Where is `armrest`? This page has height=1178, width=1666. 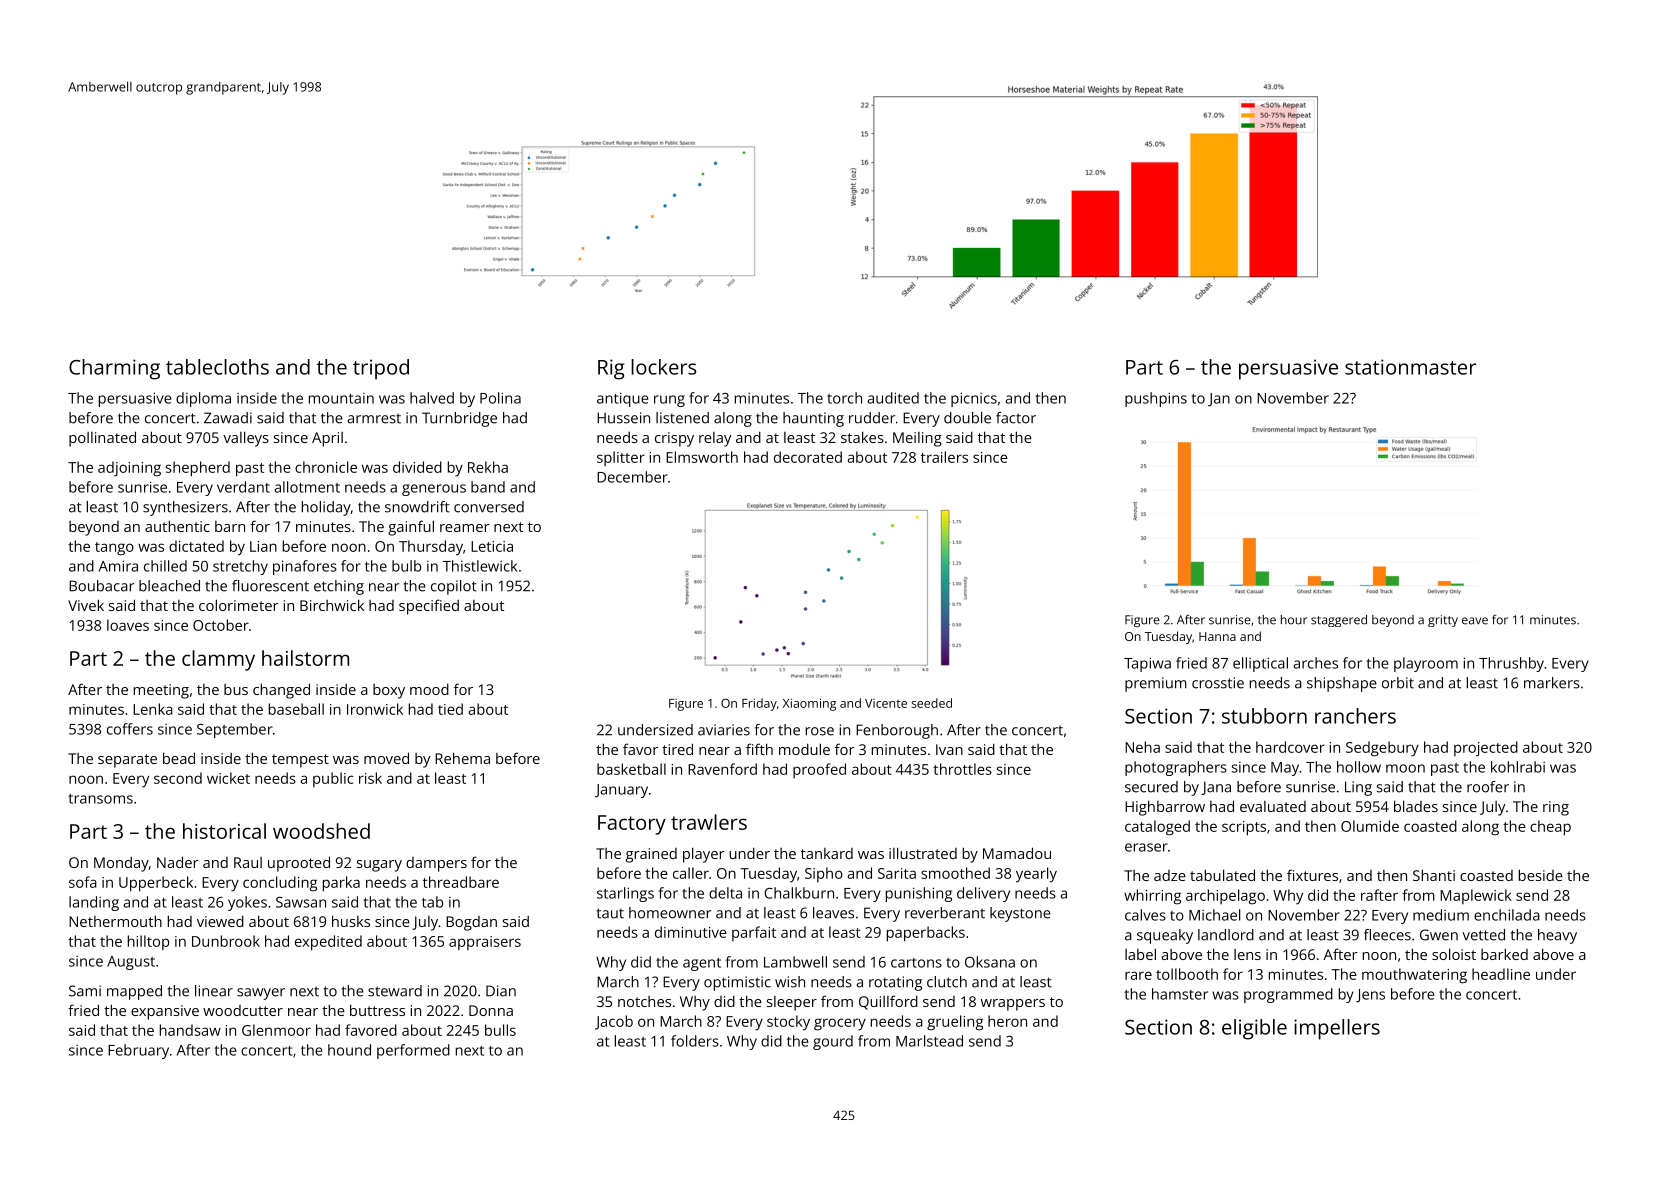
armrest is located at coordinates (374, 418).
